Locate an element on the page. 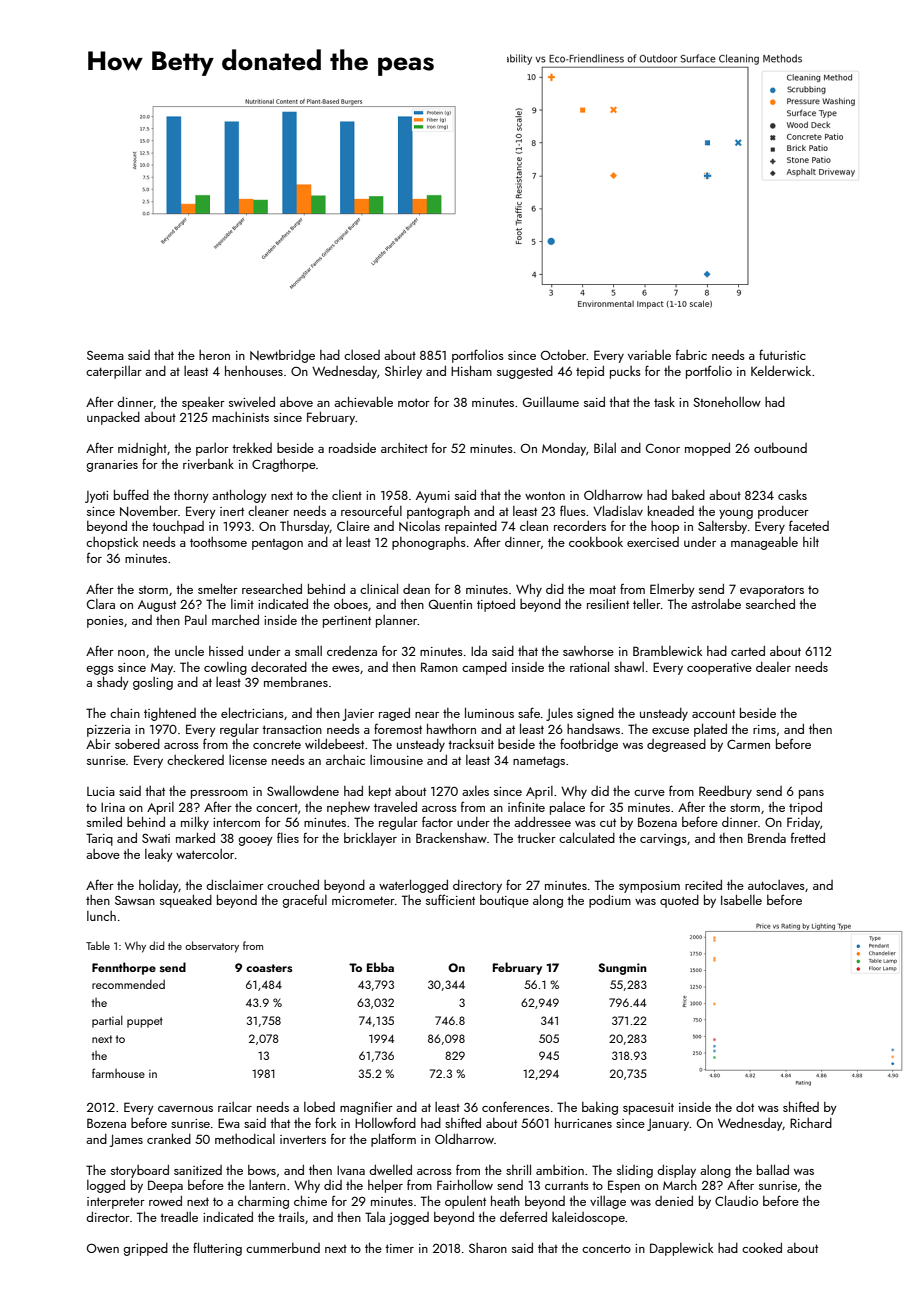 This image has height=1308, width=924. planner is located at coordinates (397, 621).
